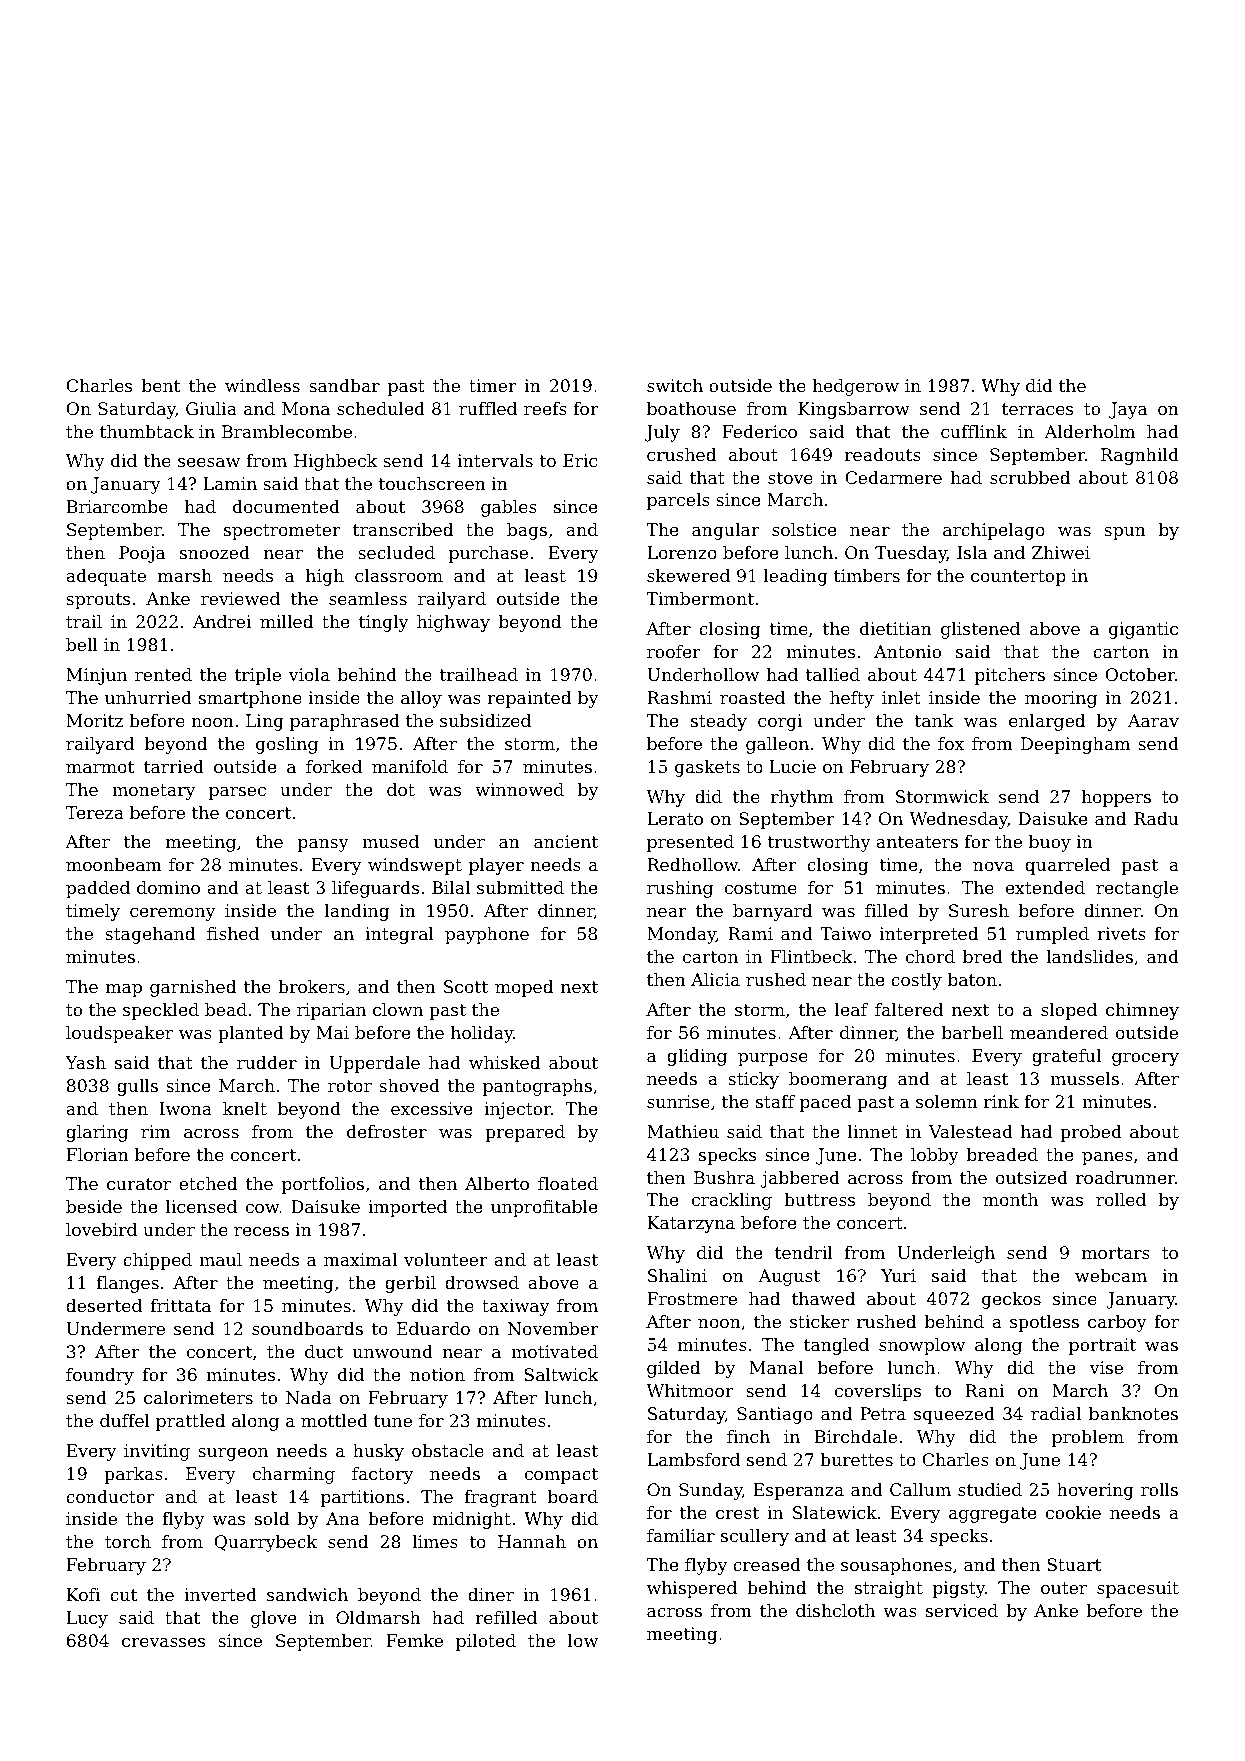 The image size is (1245, 1761). I want to click on serviced, so click(962, 1610).
